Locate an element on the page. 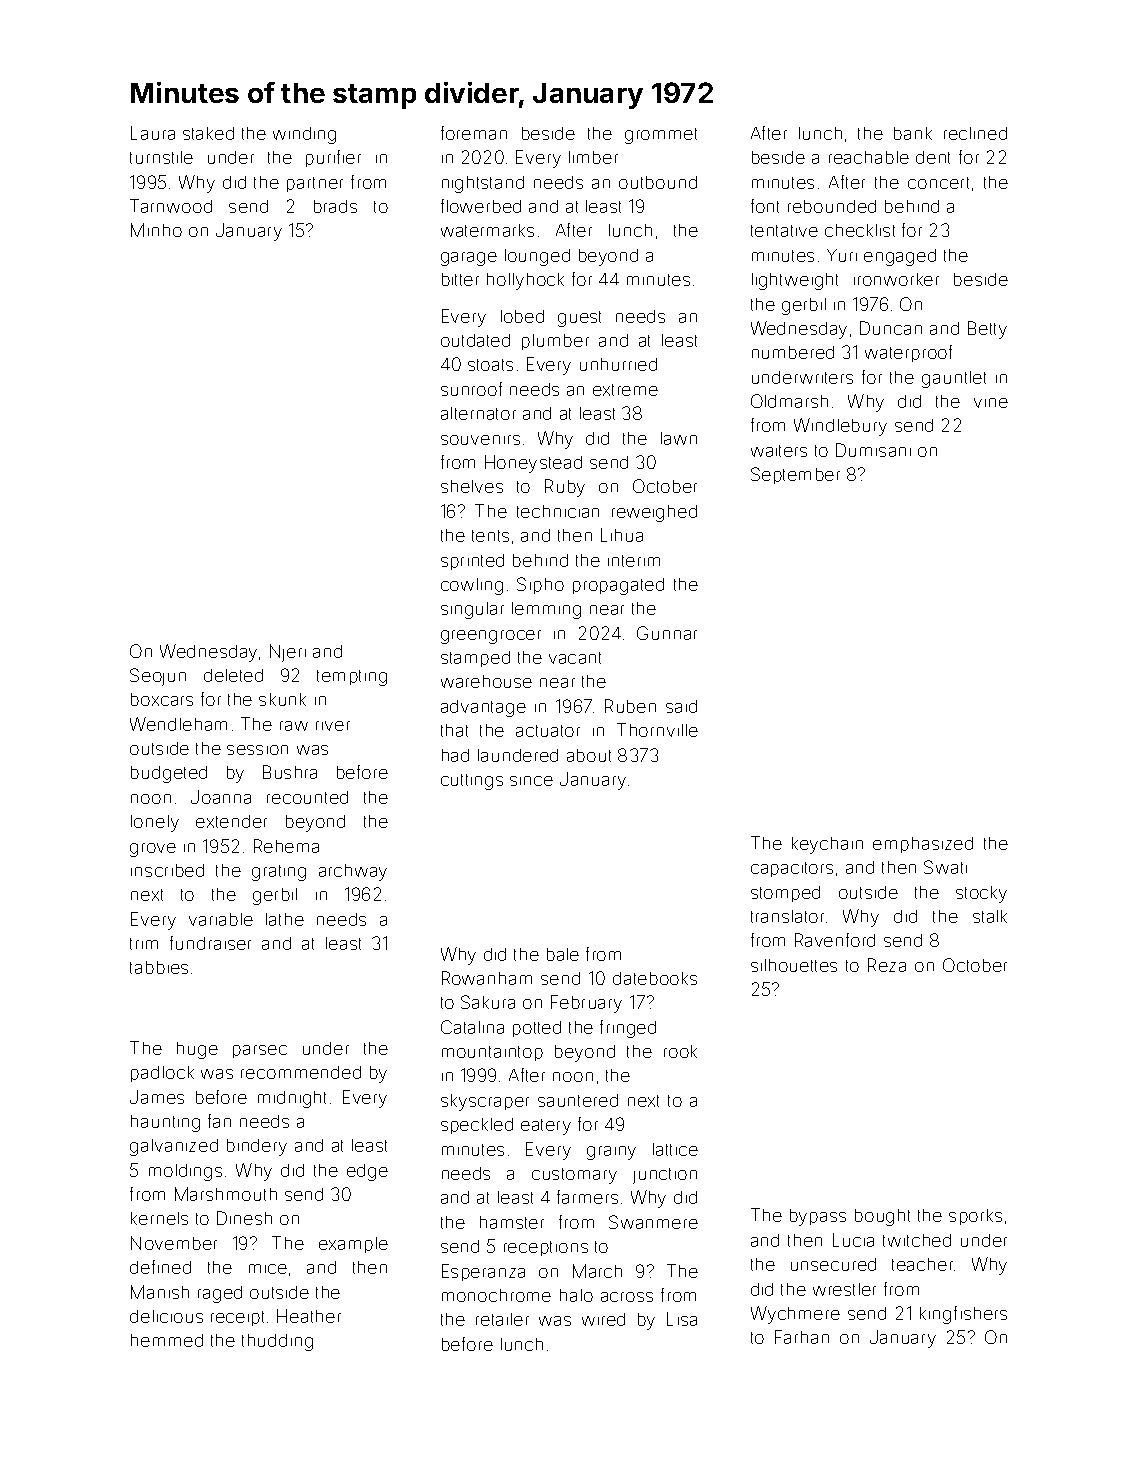 This image has height=1474, width=1139. tentative is located at coordinates (784, 231).
